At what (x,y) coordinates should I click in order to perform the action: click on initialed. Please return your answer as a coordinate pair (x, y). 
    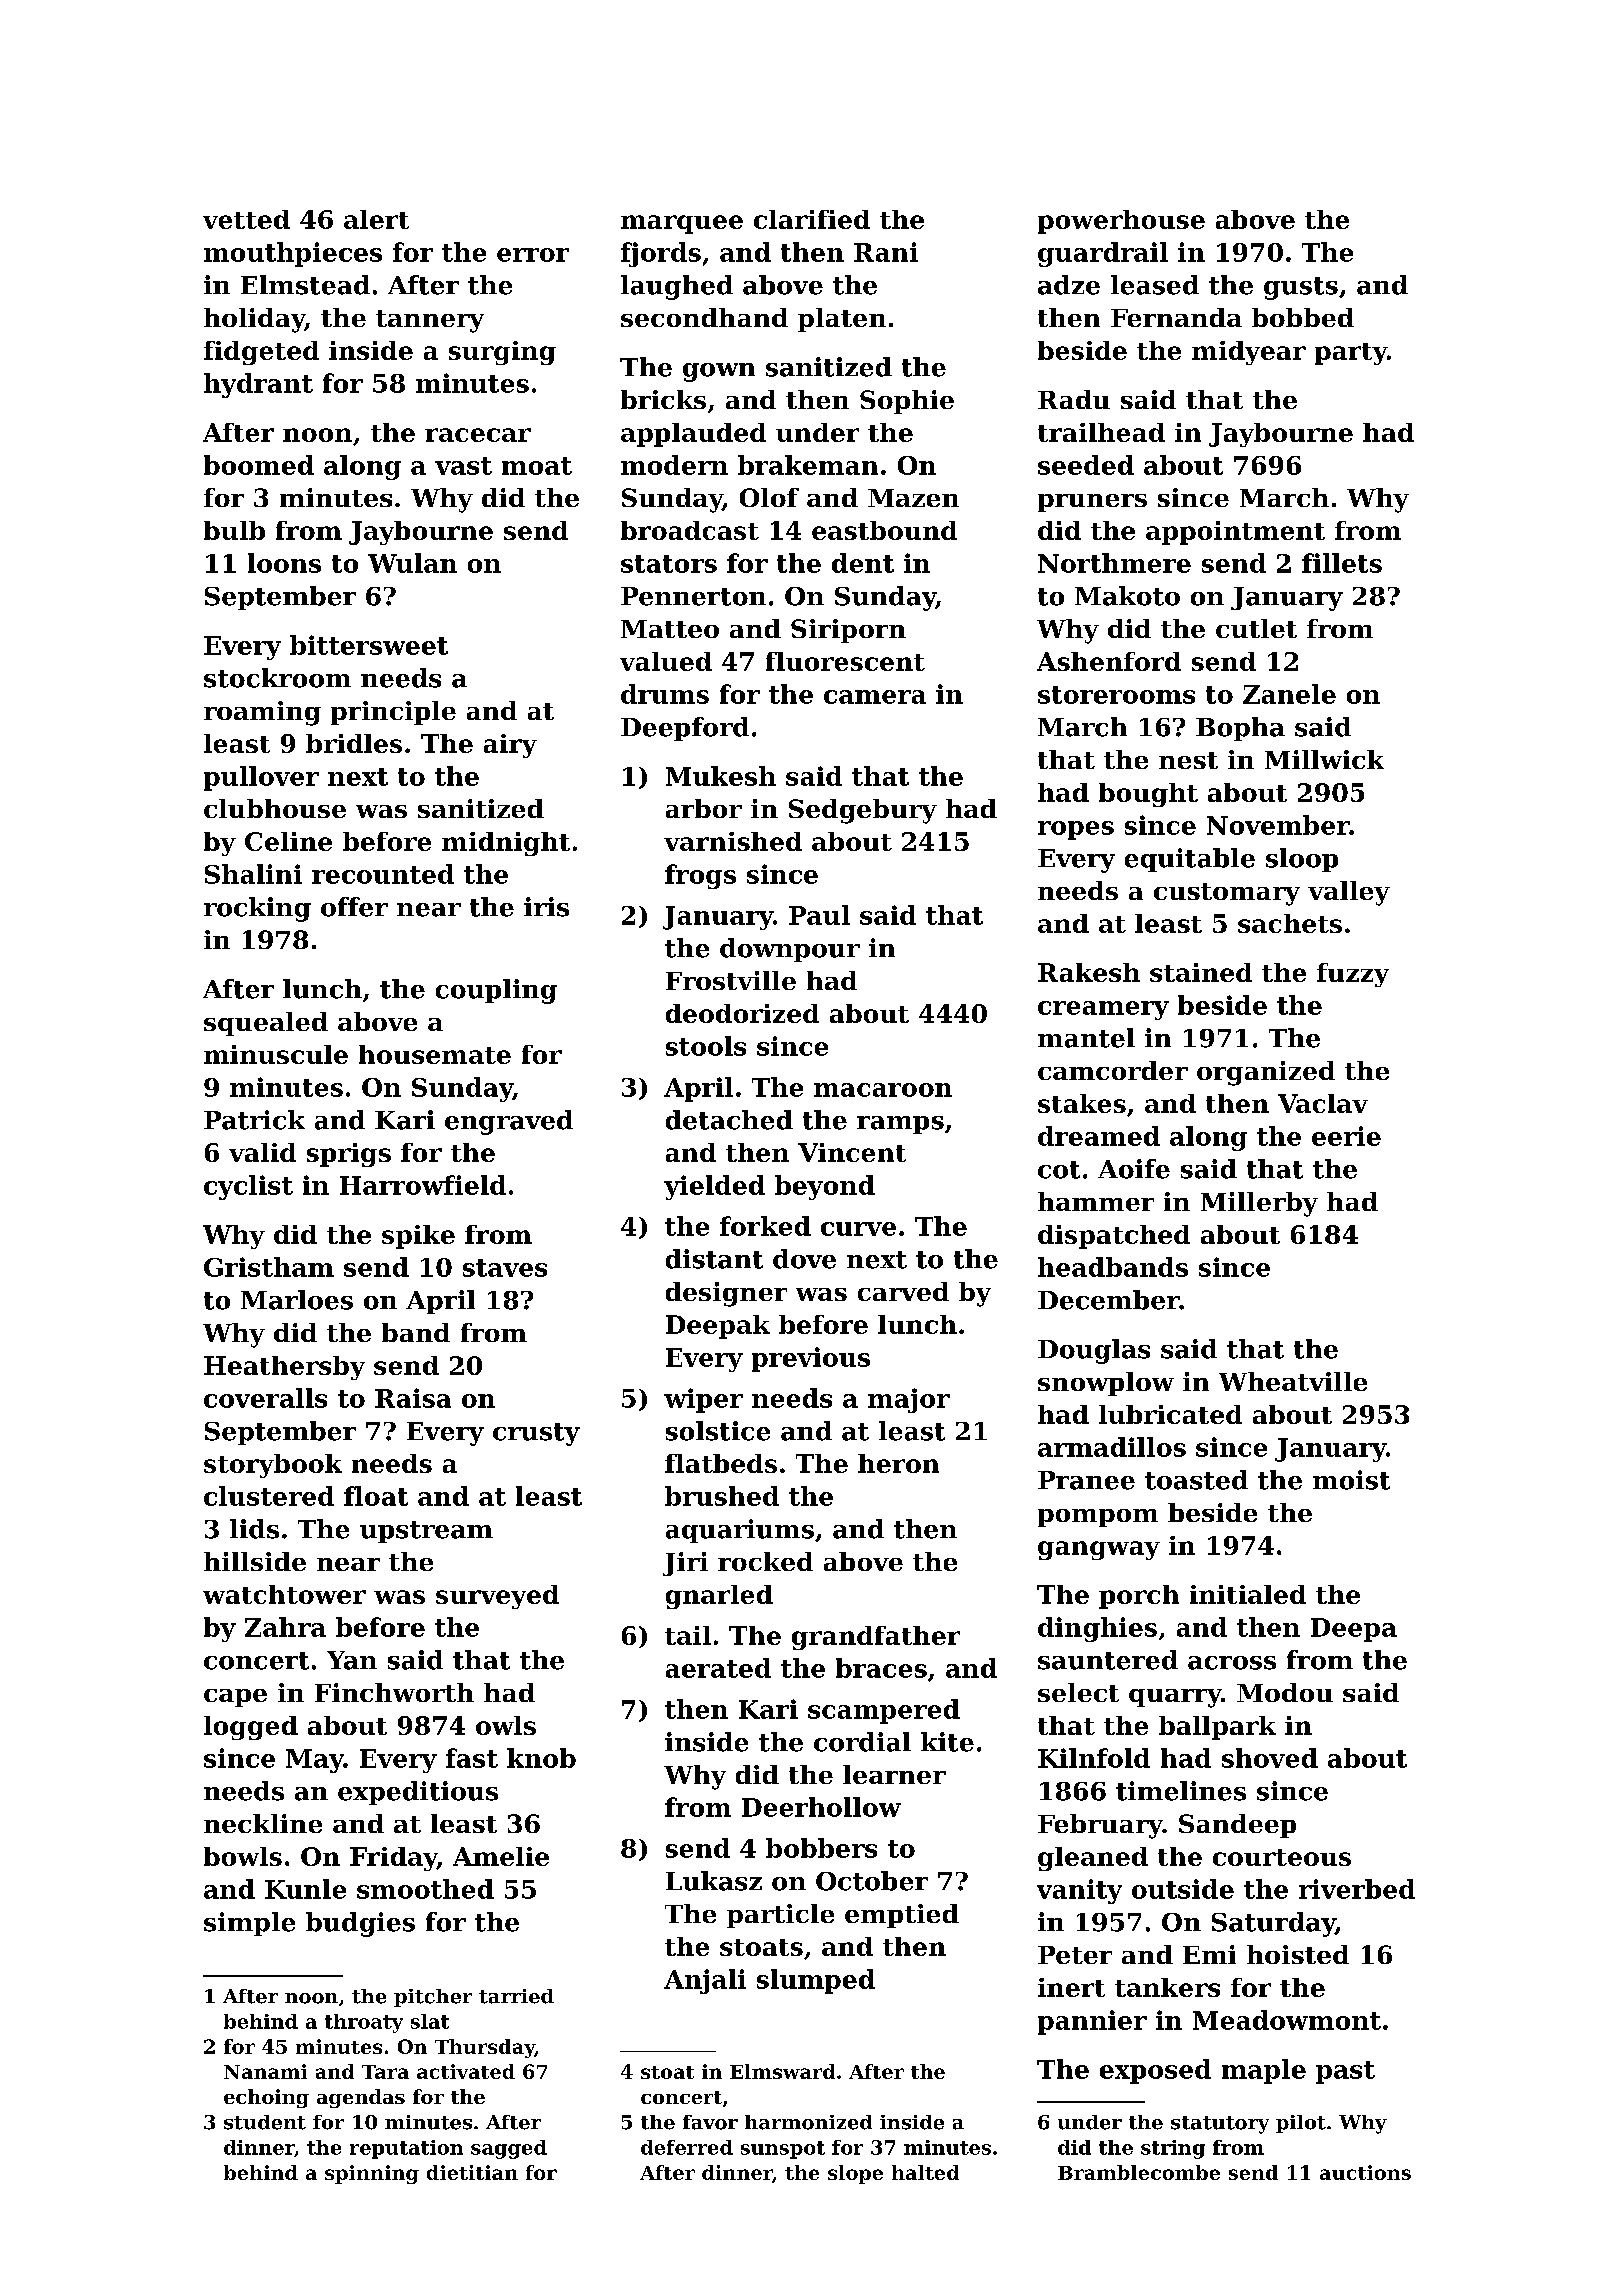
    Looking at the image, I should click on (1248, 1594).
